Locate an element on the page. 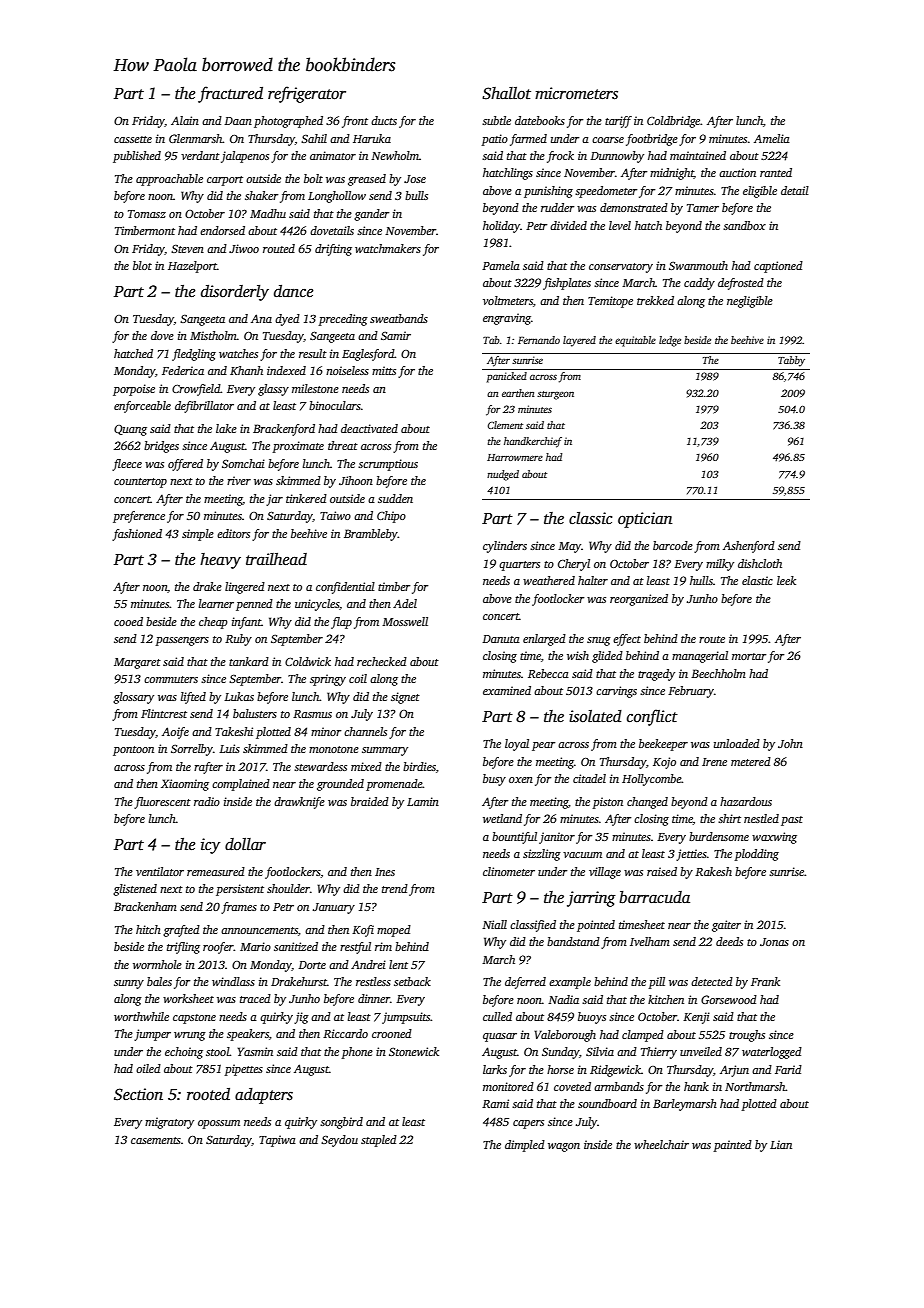 This document has height=1308, width=924. Lian is located at coordinates (781, 1144).
